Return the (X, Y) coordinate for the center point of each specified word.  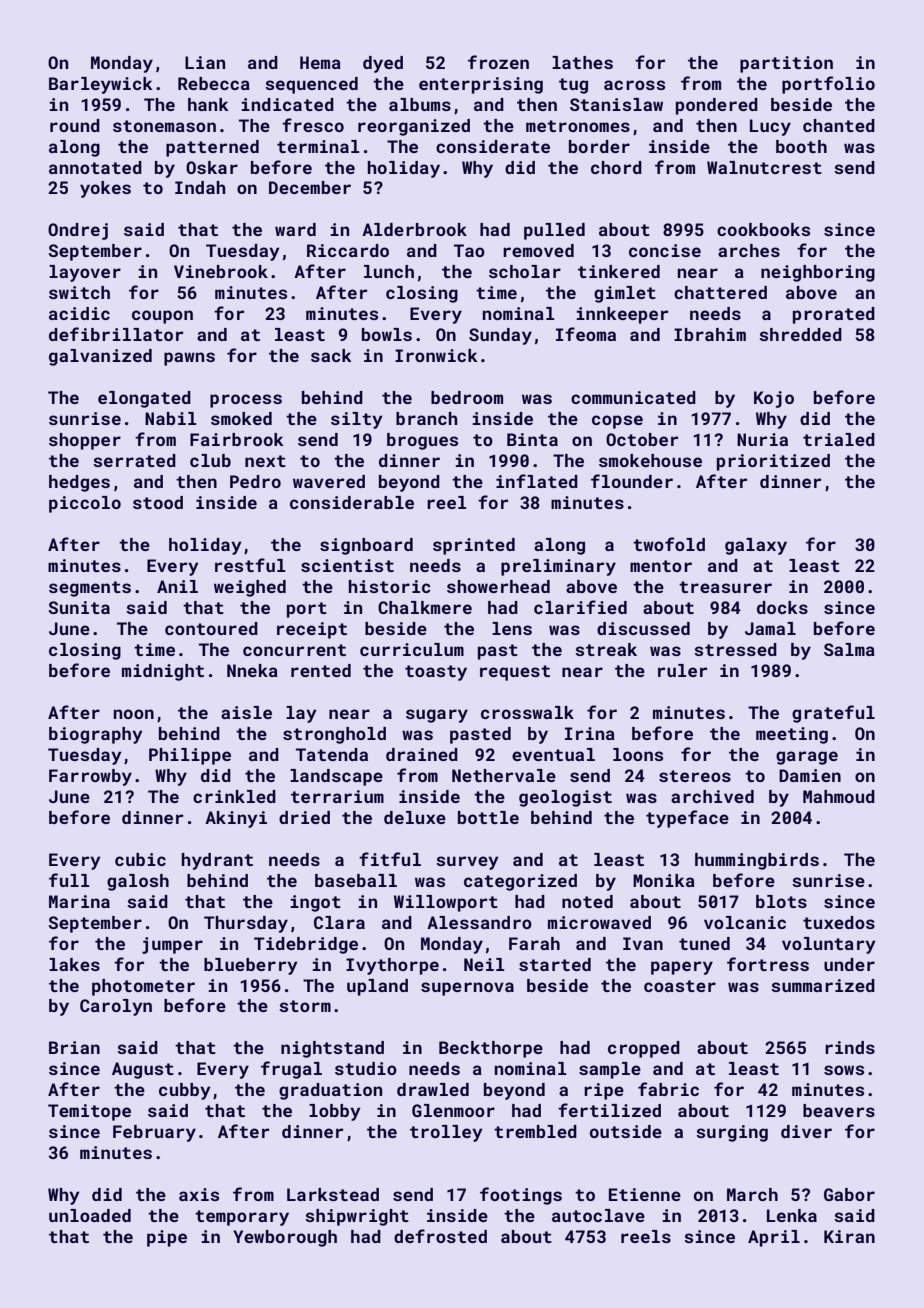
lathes (582, 62)
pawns (189, 359)
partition (786, 64)
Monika (664, 880)
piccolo (85, 504)
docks (782, 607)
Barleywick (101, 85)
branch (426, 418)
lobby (335, 1112)
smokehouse (650, 460)
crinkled (234, 796)
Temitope (89, 1112)
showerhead (498, 586)
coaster (680, 986)
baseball (356, 880)
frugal (291, 1070)
